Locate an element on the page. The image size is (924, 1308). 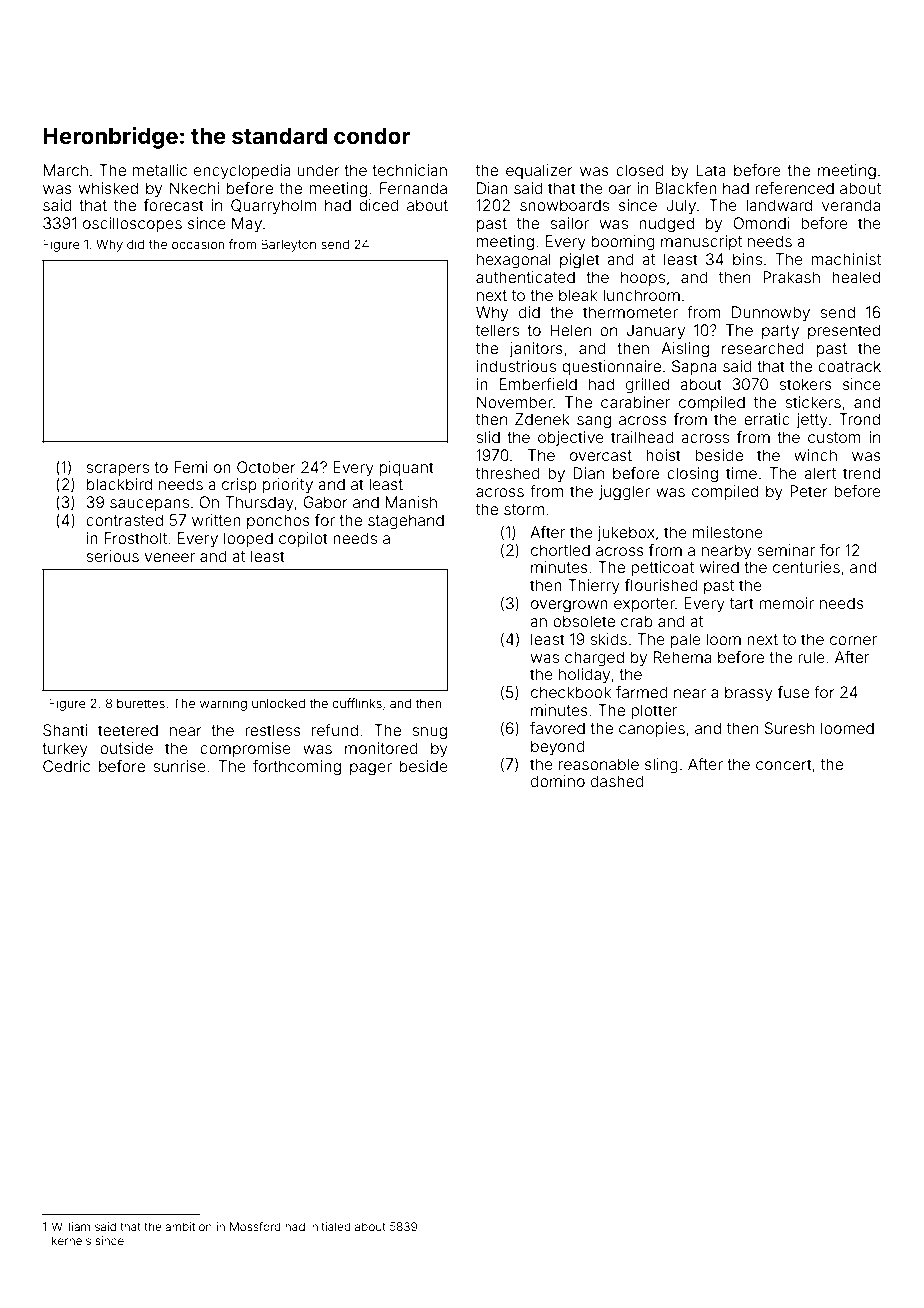
equalizer is located at coordinates (539, 171).
